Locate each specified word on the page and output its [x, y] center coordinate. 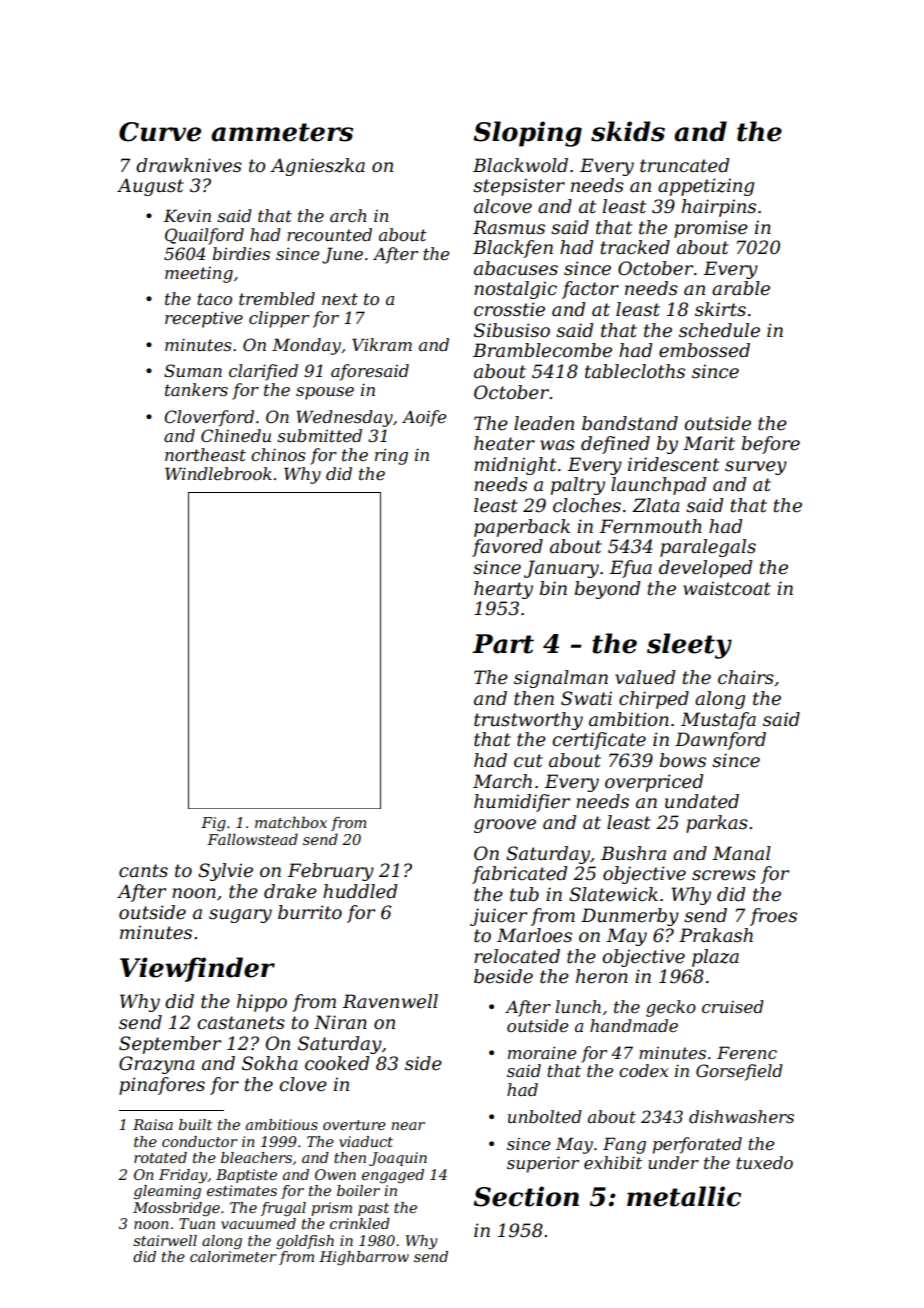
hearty [503, 590]
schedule [719, 330]
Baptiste [246, 1176]
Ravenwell [390, 1001]
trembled [277, 298]
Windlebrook [218, 473]
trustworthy [528, 721]
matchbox [291, 822]
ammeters [282, 132]
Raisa [153, 1124]
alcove [503, 206]
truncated [684, 165]
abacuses [516, 268]
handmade [634, 1025]
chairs [746, 677]
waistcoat [727, 588]
